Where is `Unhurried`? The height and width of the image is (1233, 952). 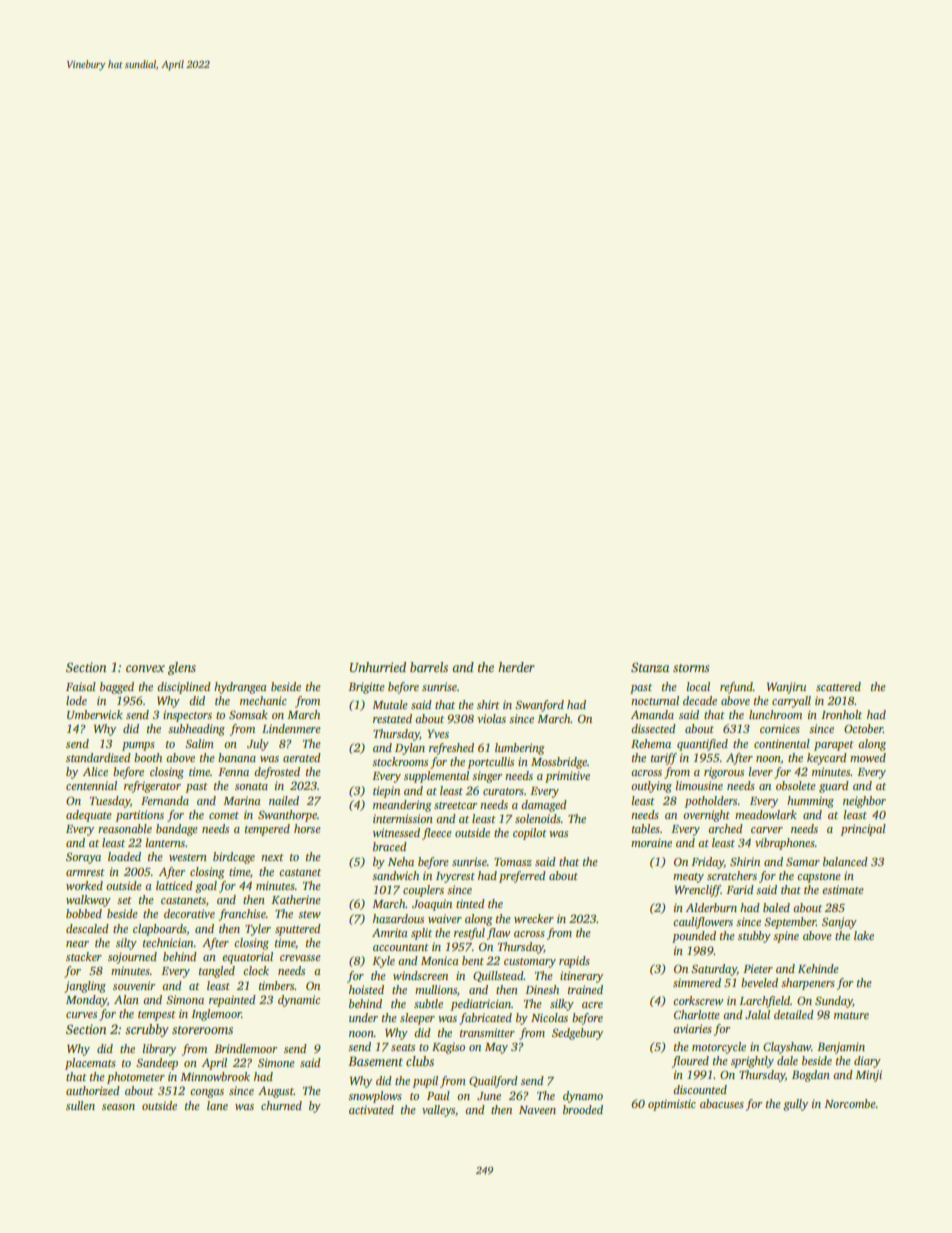 Unhurried is located at coordinates (378, 667).
